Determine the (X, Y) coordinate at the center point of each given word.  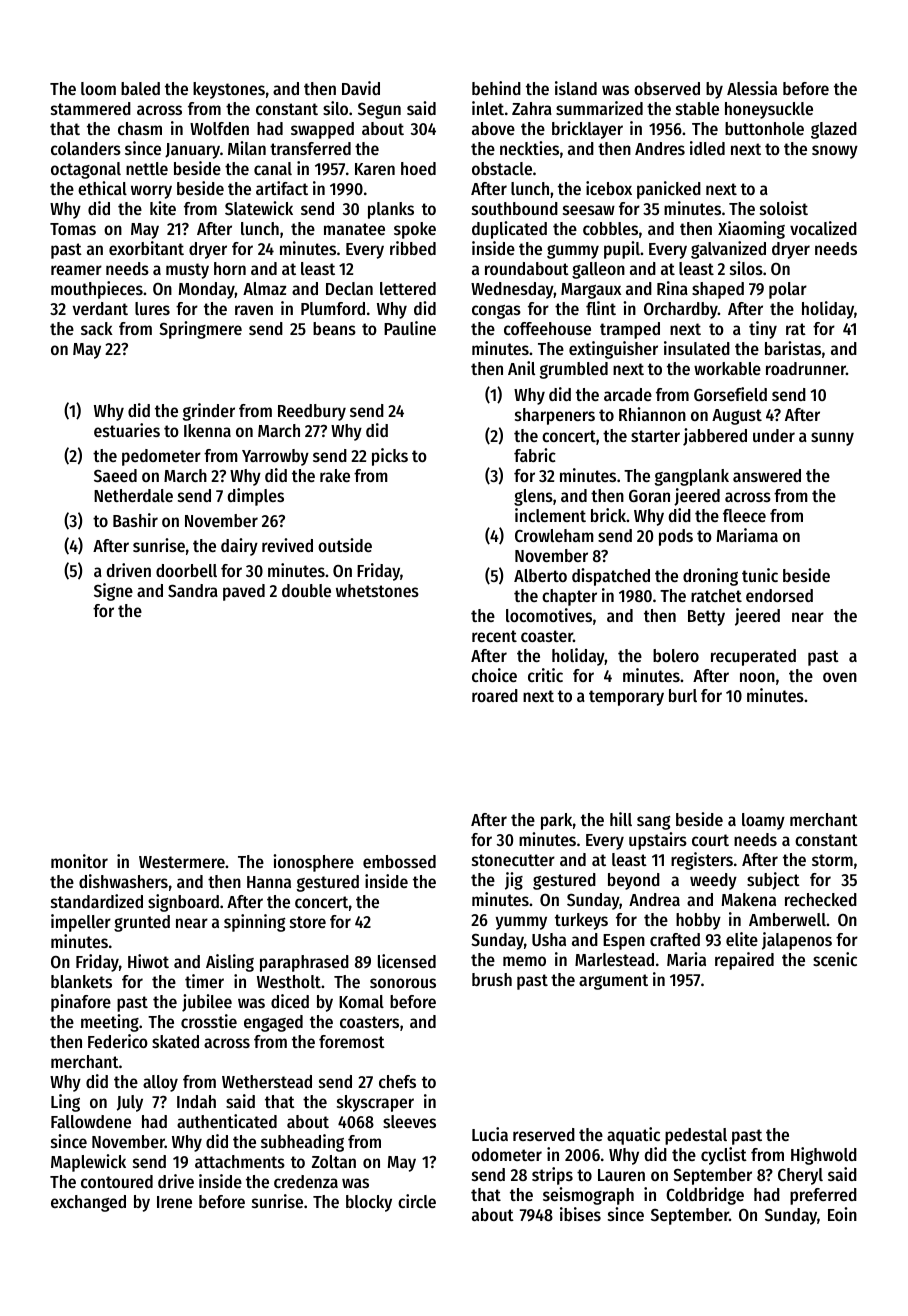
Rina (672, 288)
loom (98, 88)
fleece (744, 515)
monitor (79, 861)
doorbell (186, 570)
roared (495, 695)
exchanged (88, 1203)
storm (832, 860)
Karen (375, 169)
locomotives (549, 615)
